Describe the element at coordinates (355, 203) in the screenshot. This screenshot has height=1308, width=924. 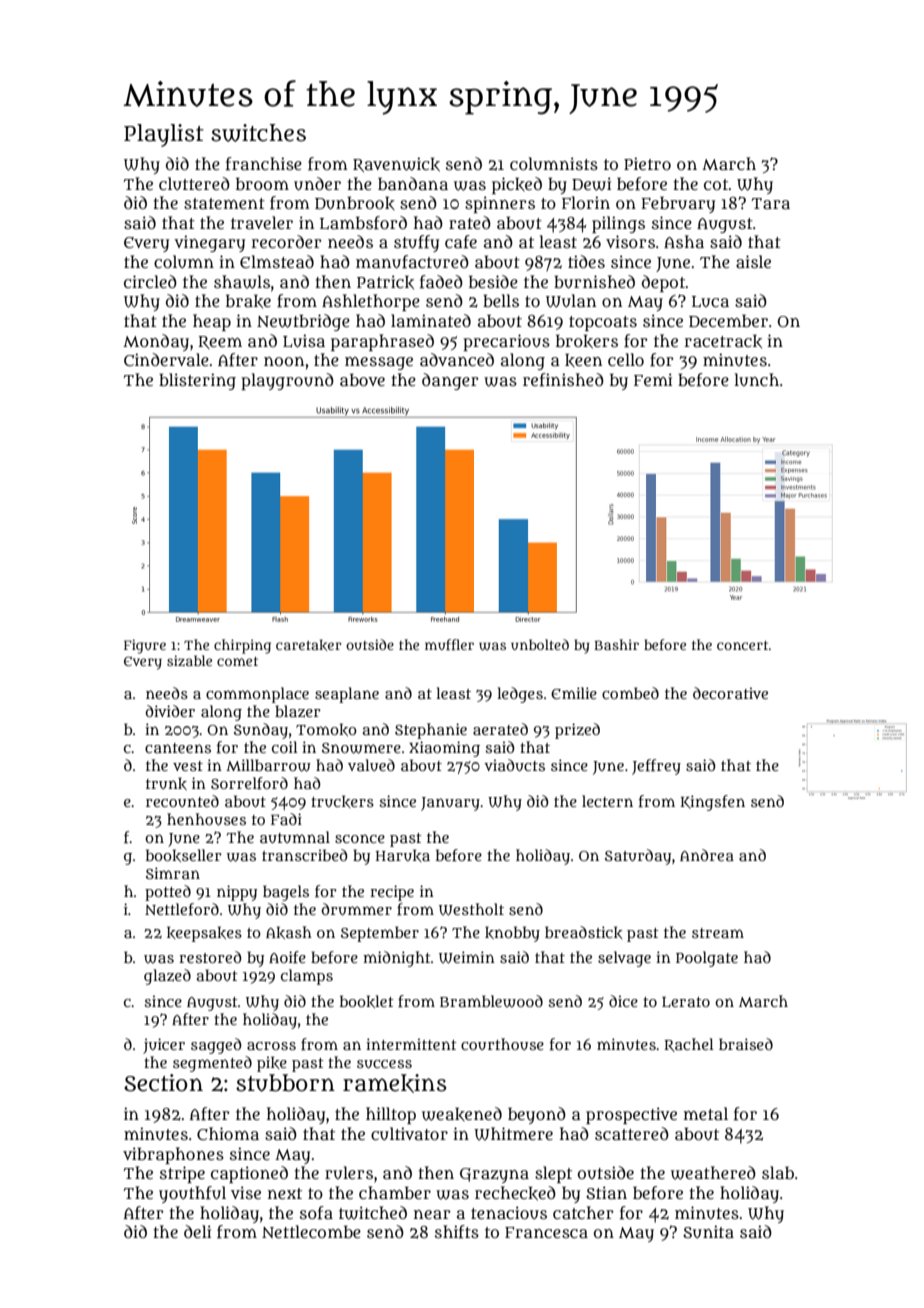
I see `Dunbrook` at that location.
